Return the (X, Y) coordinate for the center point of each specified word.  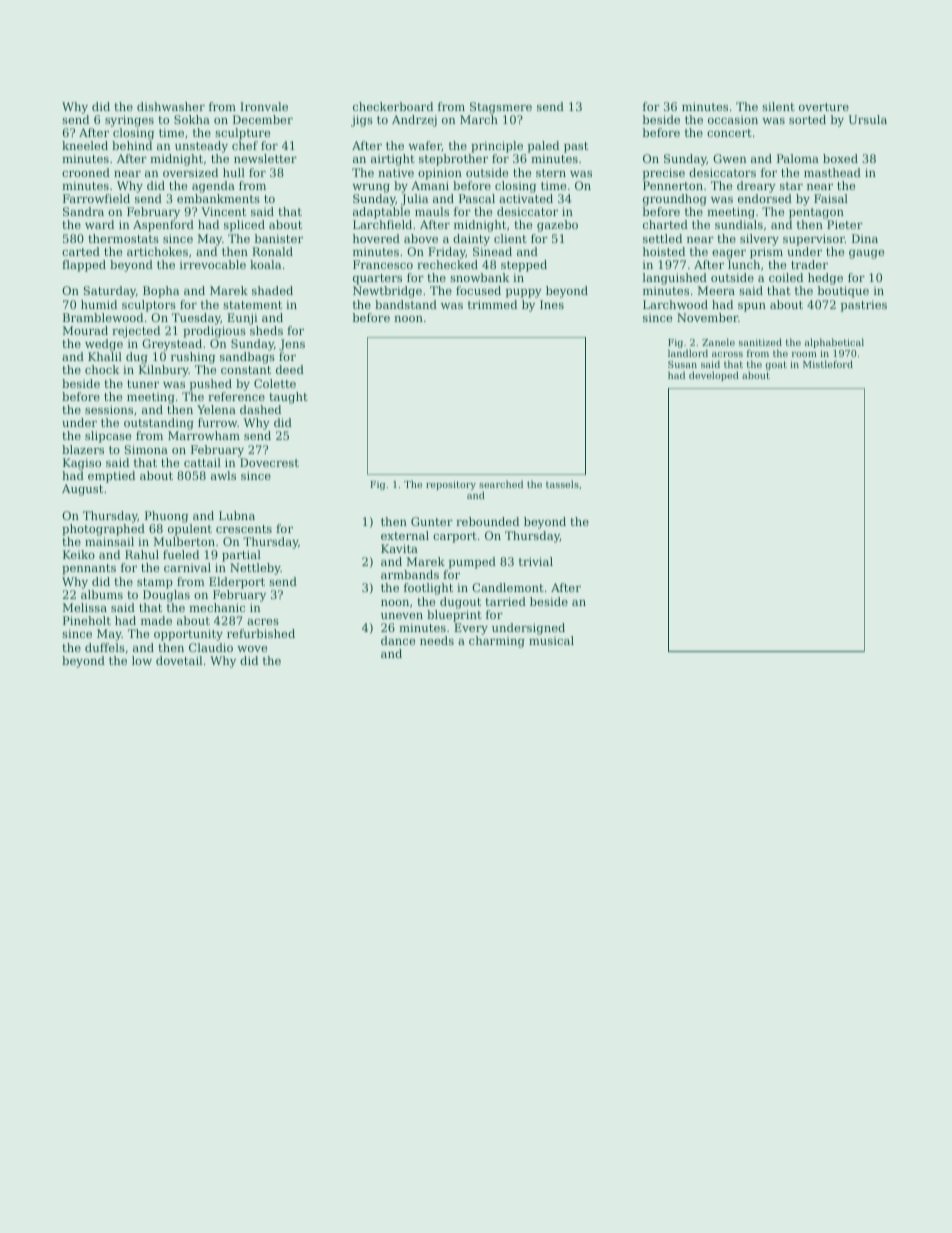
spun (752, 307)
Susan (682, 364)
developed (714, 376)
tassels (562, 484)
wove (252, 649)
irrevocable (213, 264)
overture (824, 107)
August (82, 490)
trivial (536, 561)
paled (543, 147)
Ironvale (264, 106)
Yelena (216, 409)
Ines (552, 304)
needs (437, 640)
